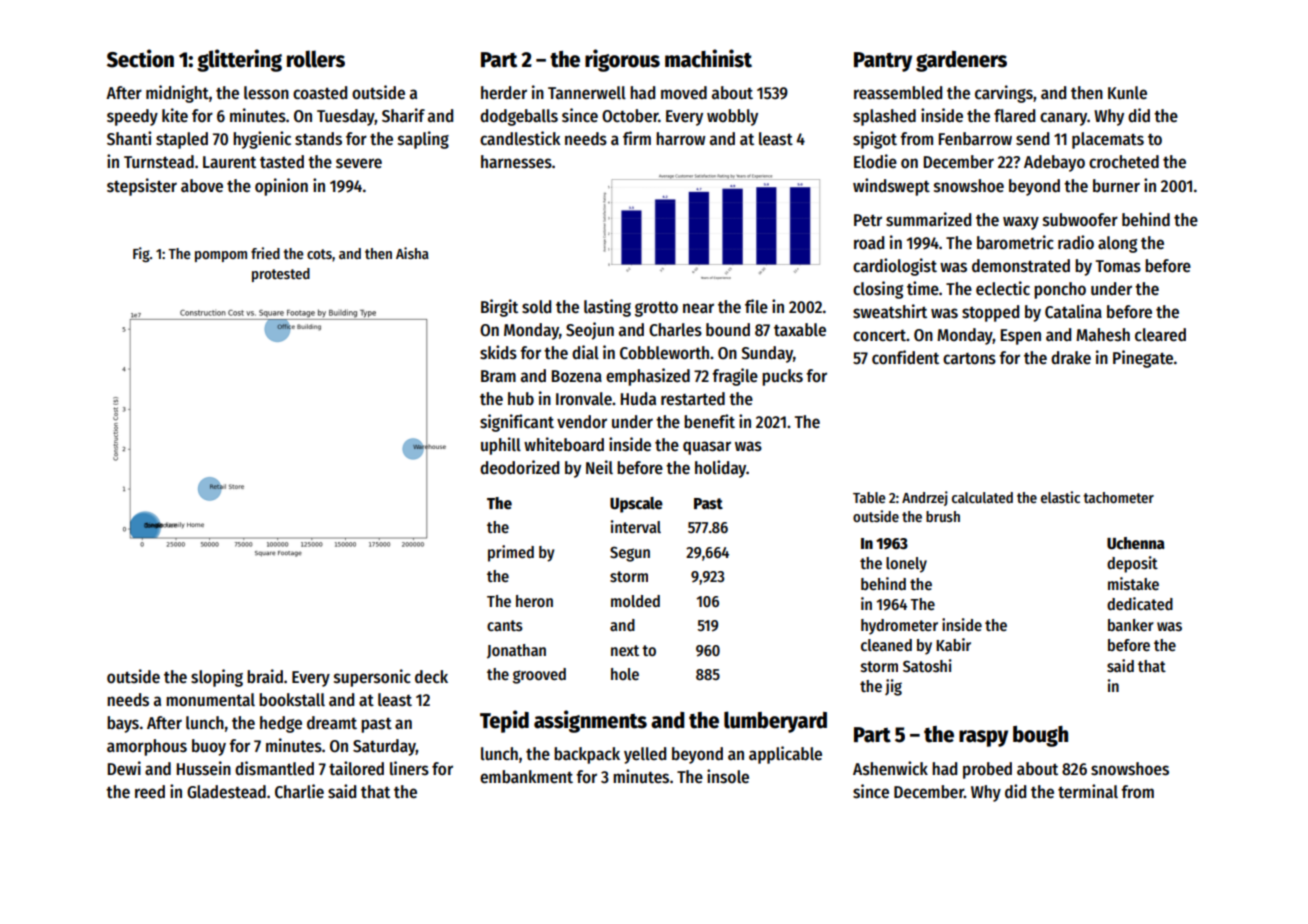 This screenshot has width=1308, height=924. What do you see at coordinates (505, 625) in the screenshot?
I see `cants` at bounding box center [505, 625].
